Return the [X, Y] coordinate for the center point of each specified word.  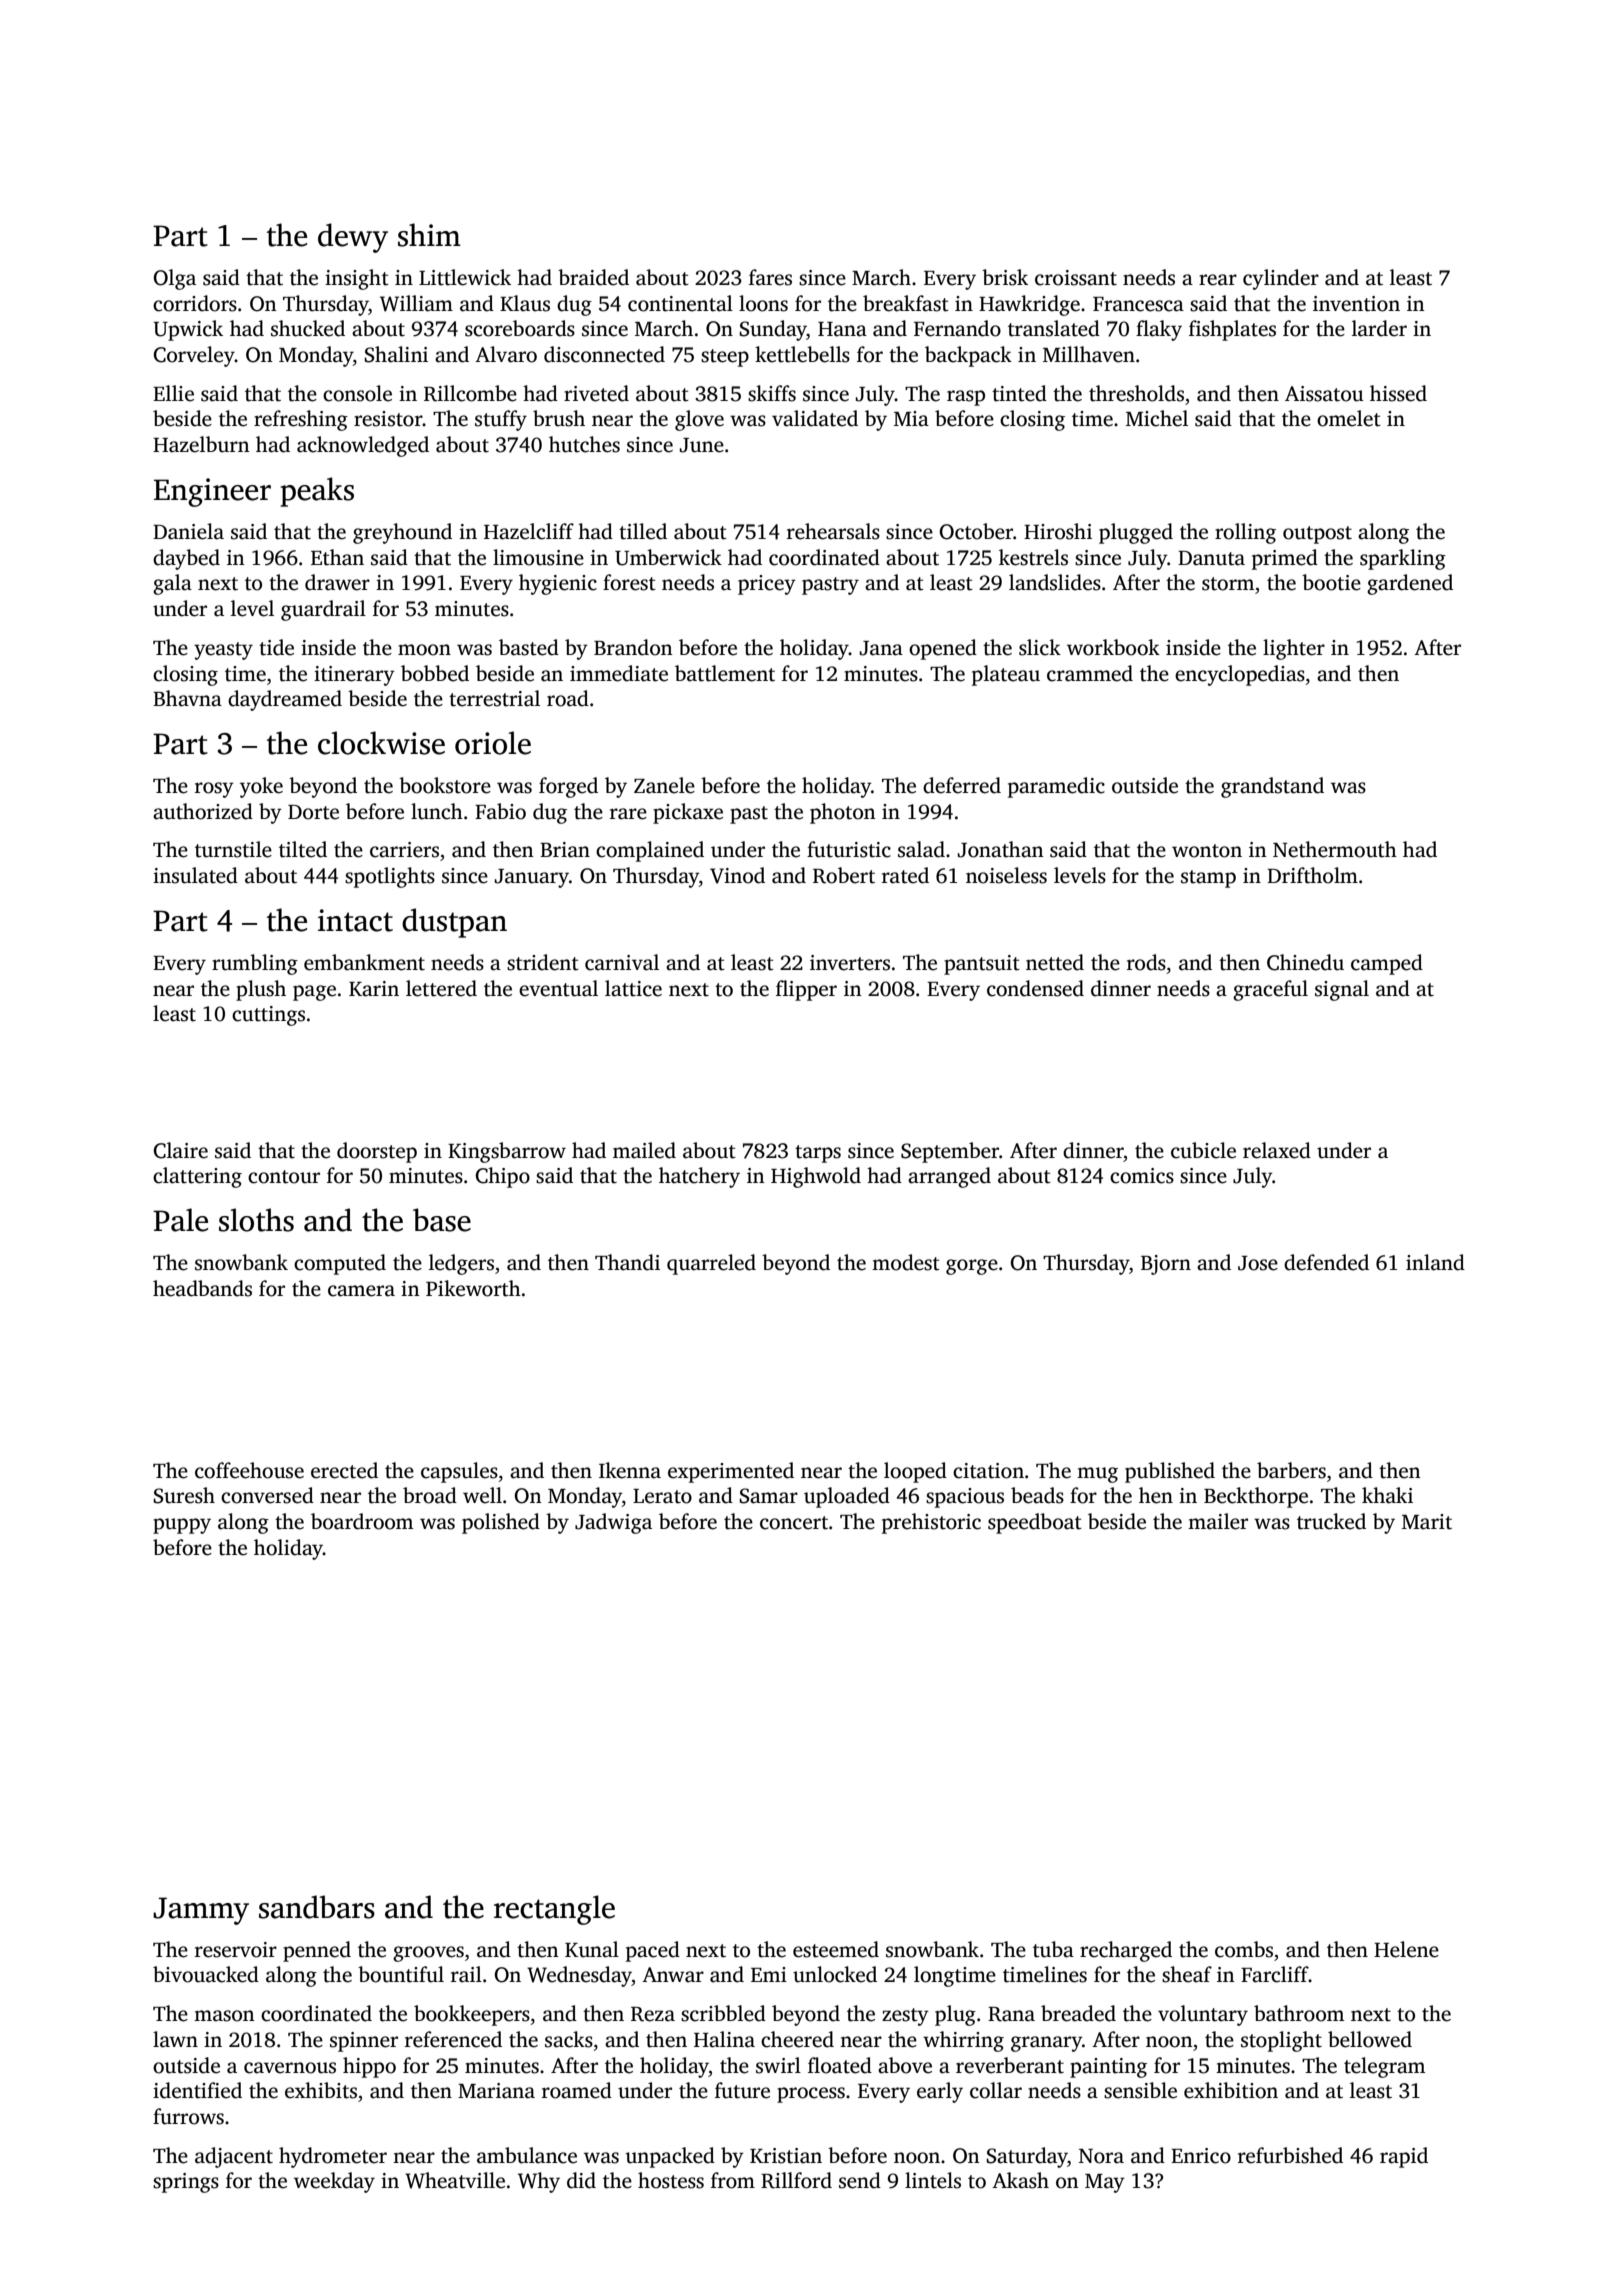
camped [1387, 964]
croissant [1076, 278]
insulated [195, 875]
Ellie [173, 393]
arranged [949, 1177]
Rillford [796, 2180]
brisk [1005, 277]
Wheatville [455, 2180]
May [1105, 2183]
